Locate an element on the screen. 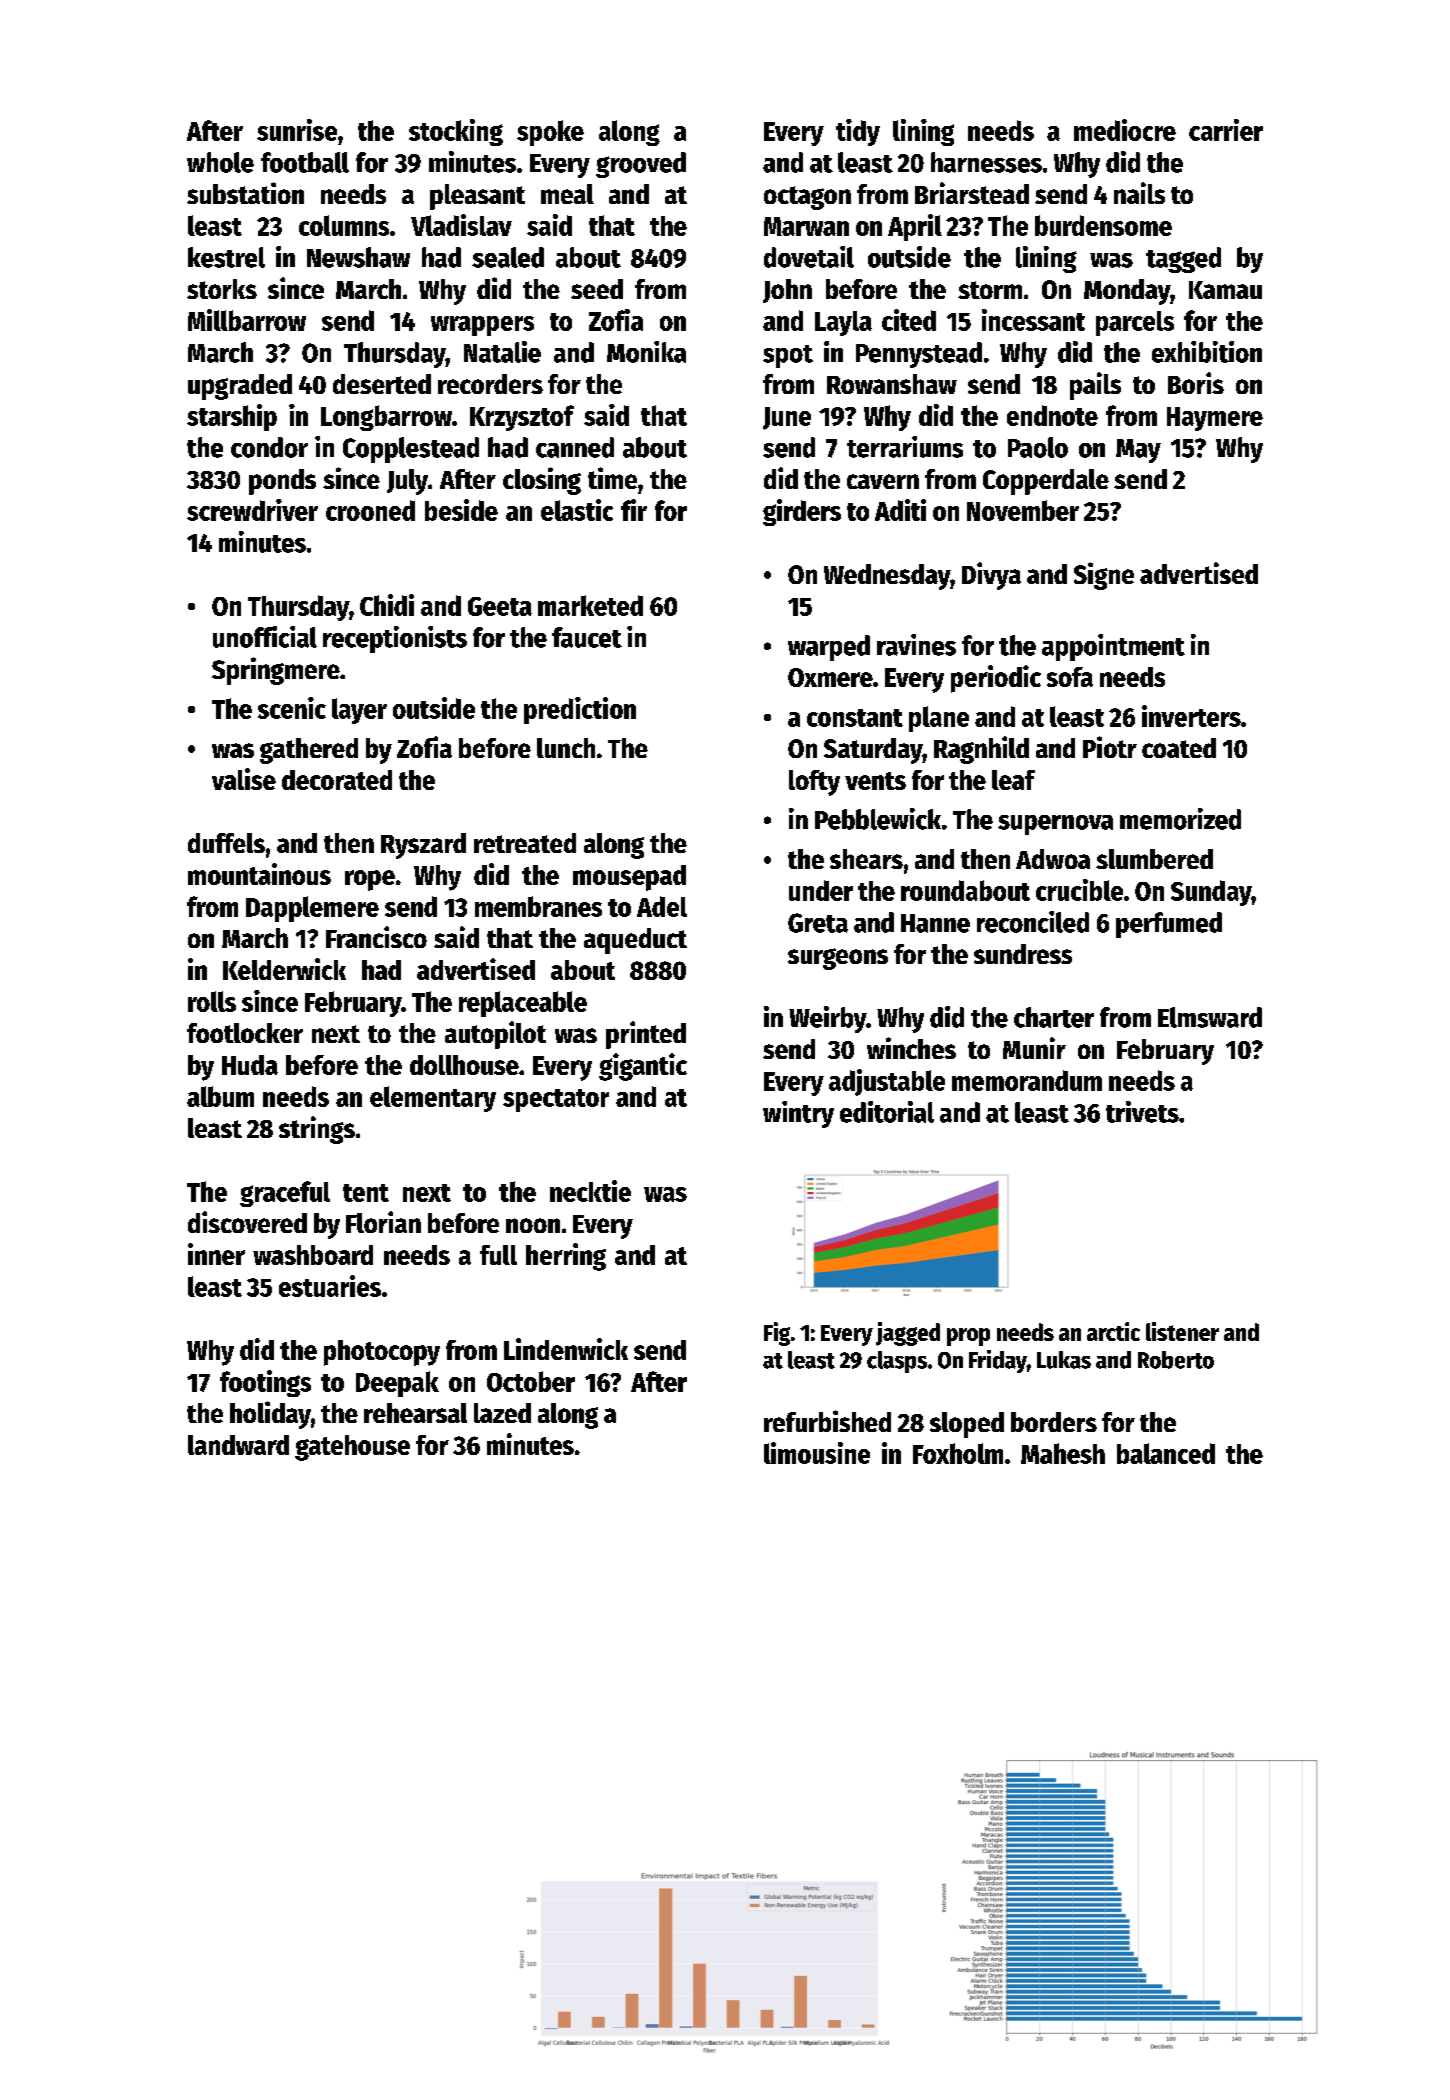  carrier is located at coordinates (1226, 130).
